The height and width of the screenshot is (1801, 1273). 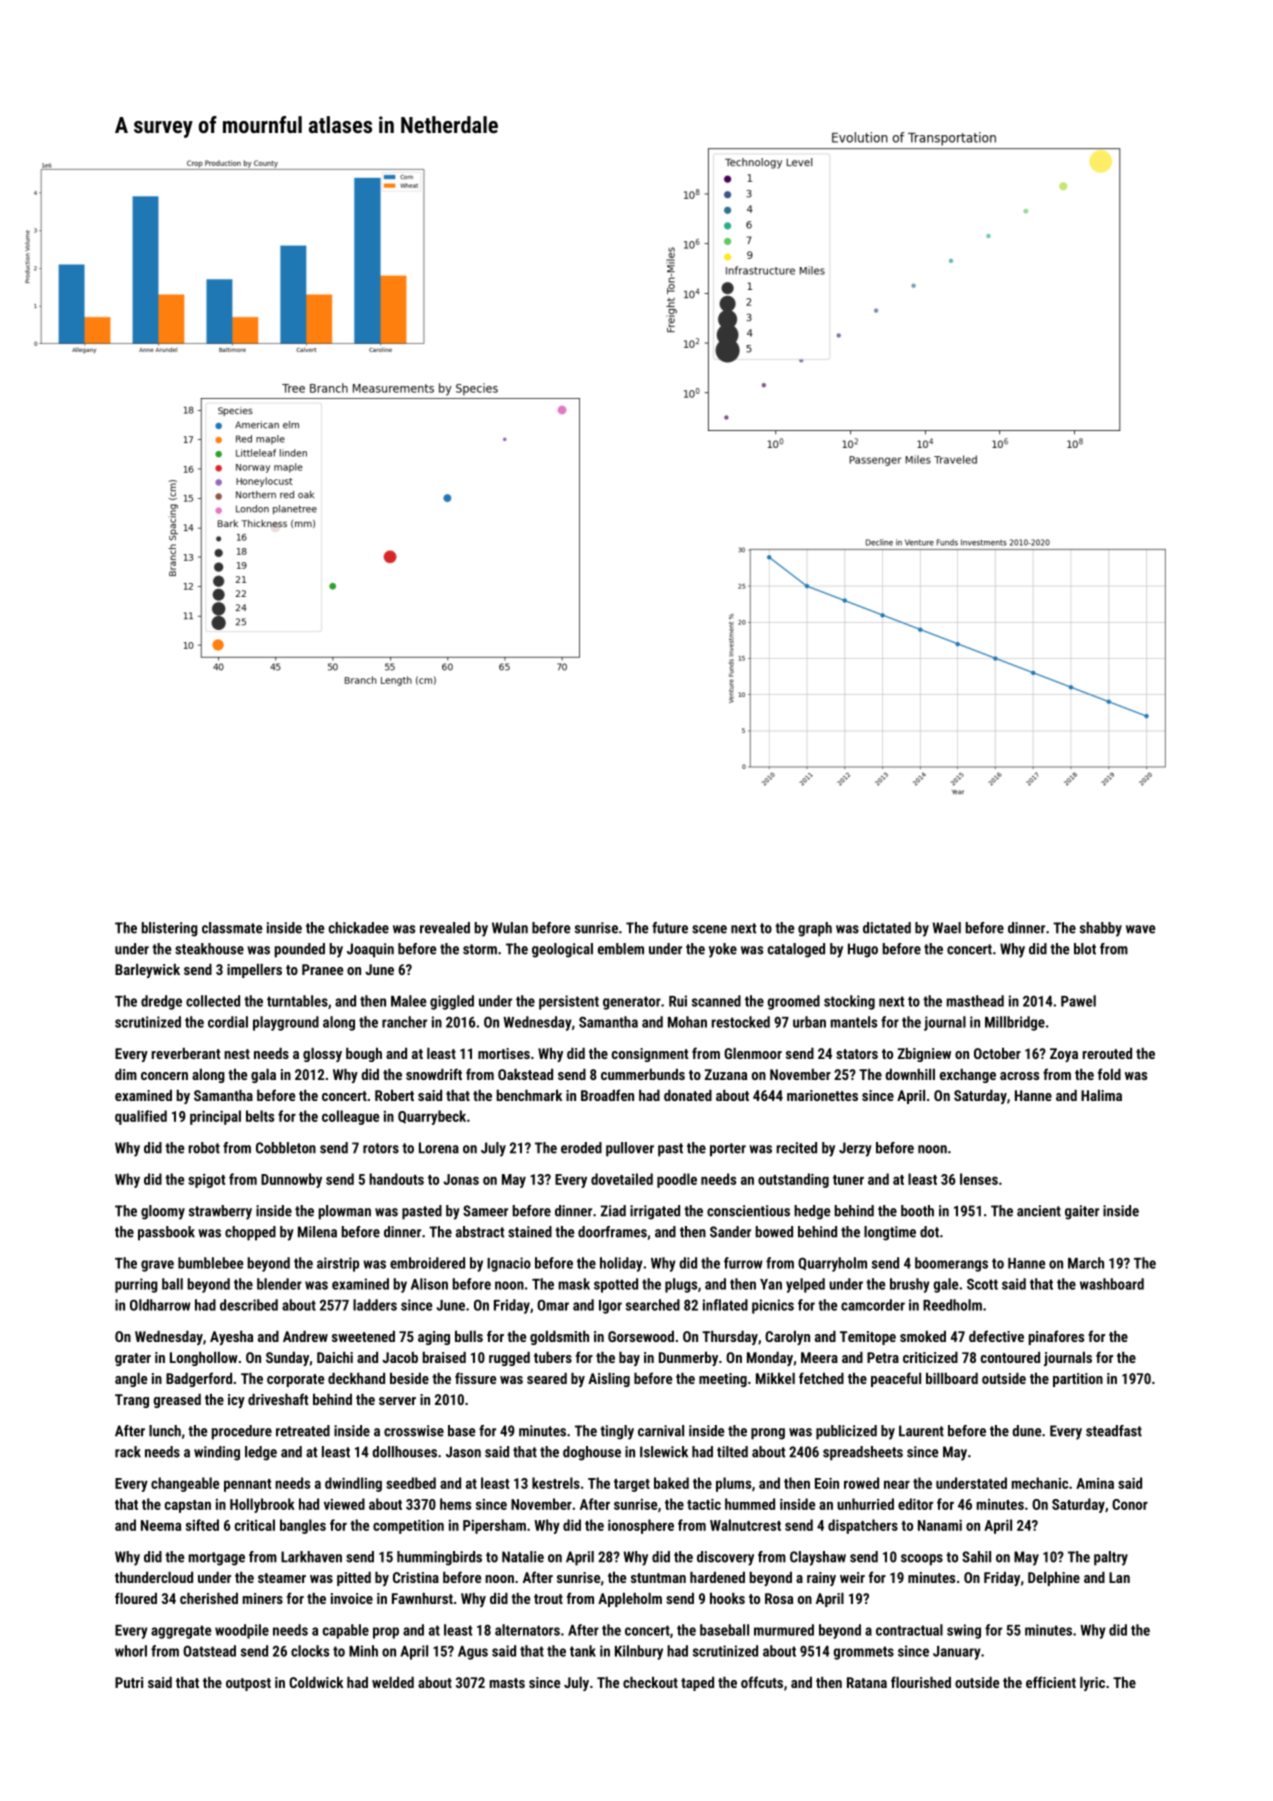 What do you see at coordinates (1085, 949) in the screenshot?
I see `blot` at bounding box center [1085, 949].
